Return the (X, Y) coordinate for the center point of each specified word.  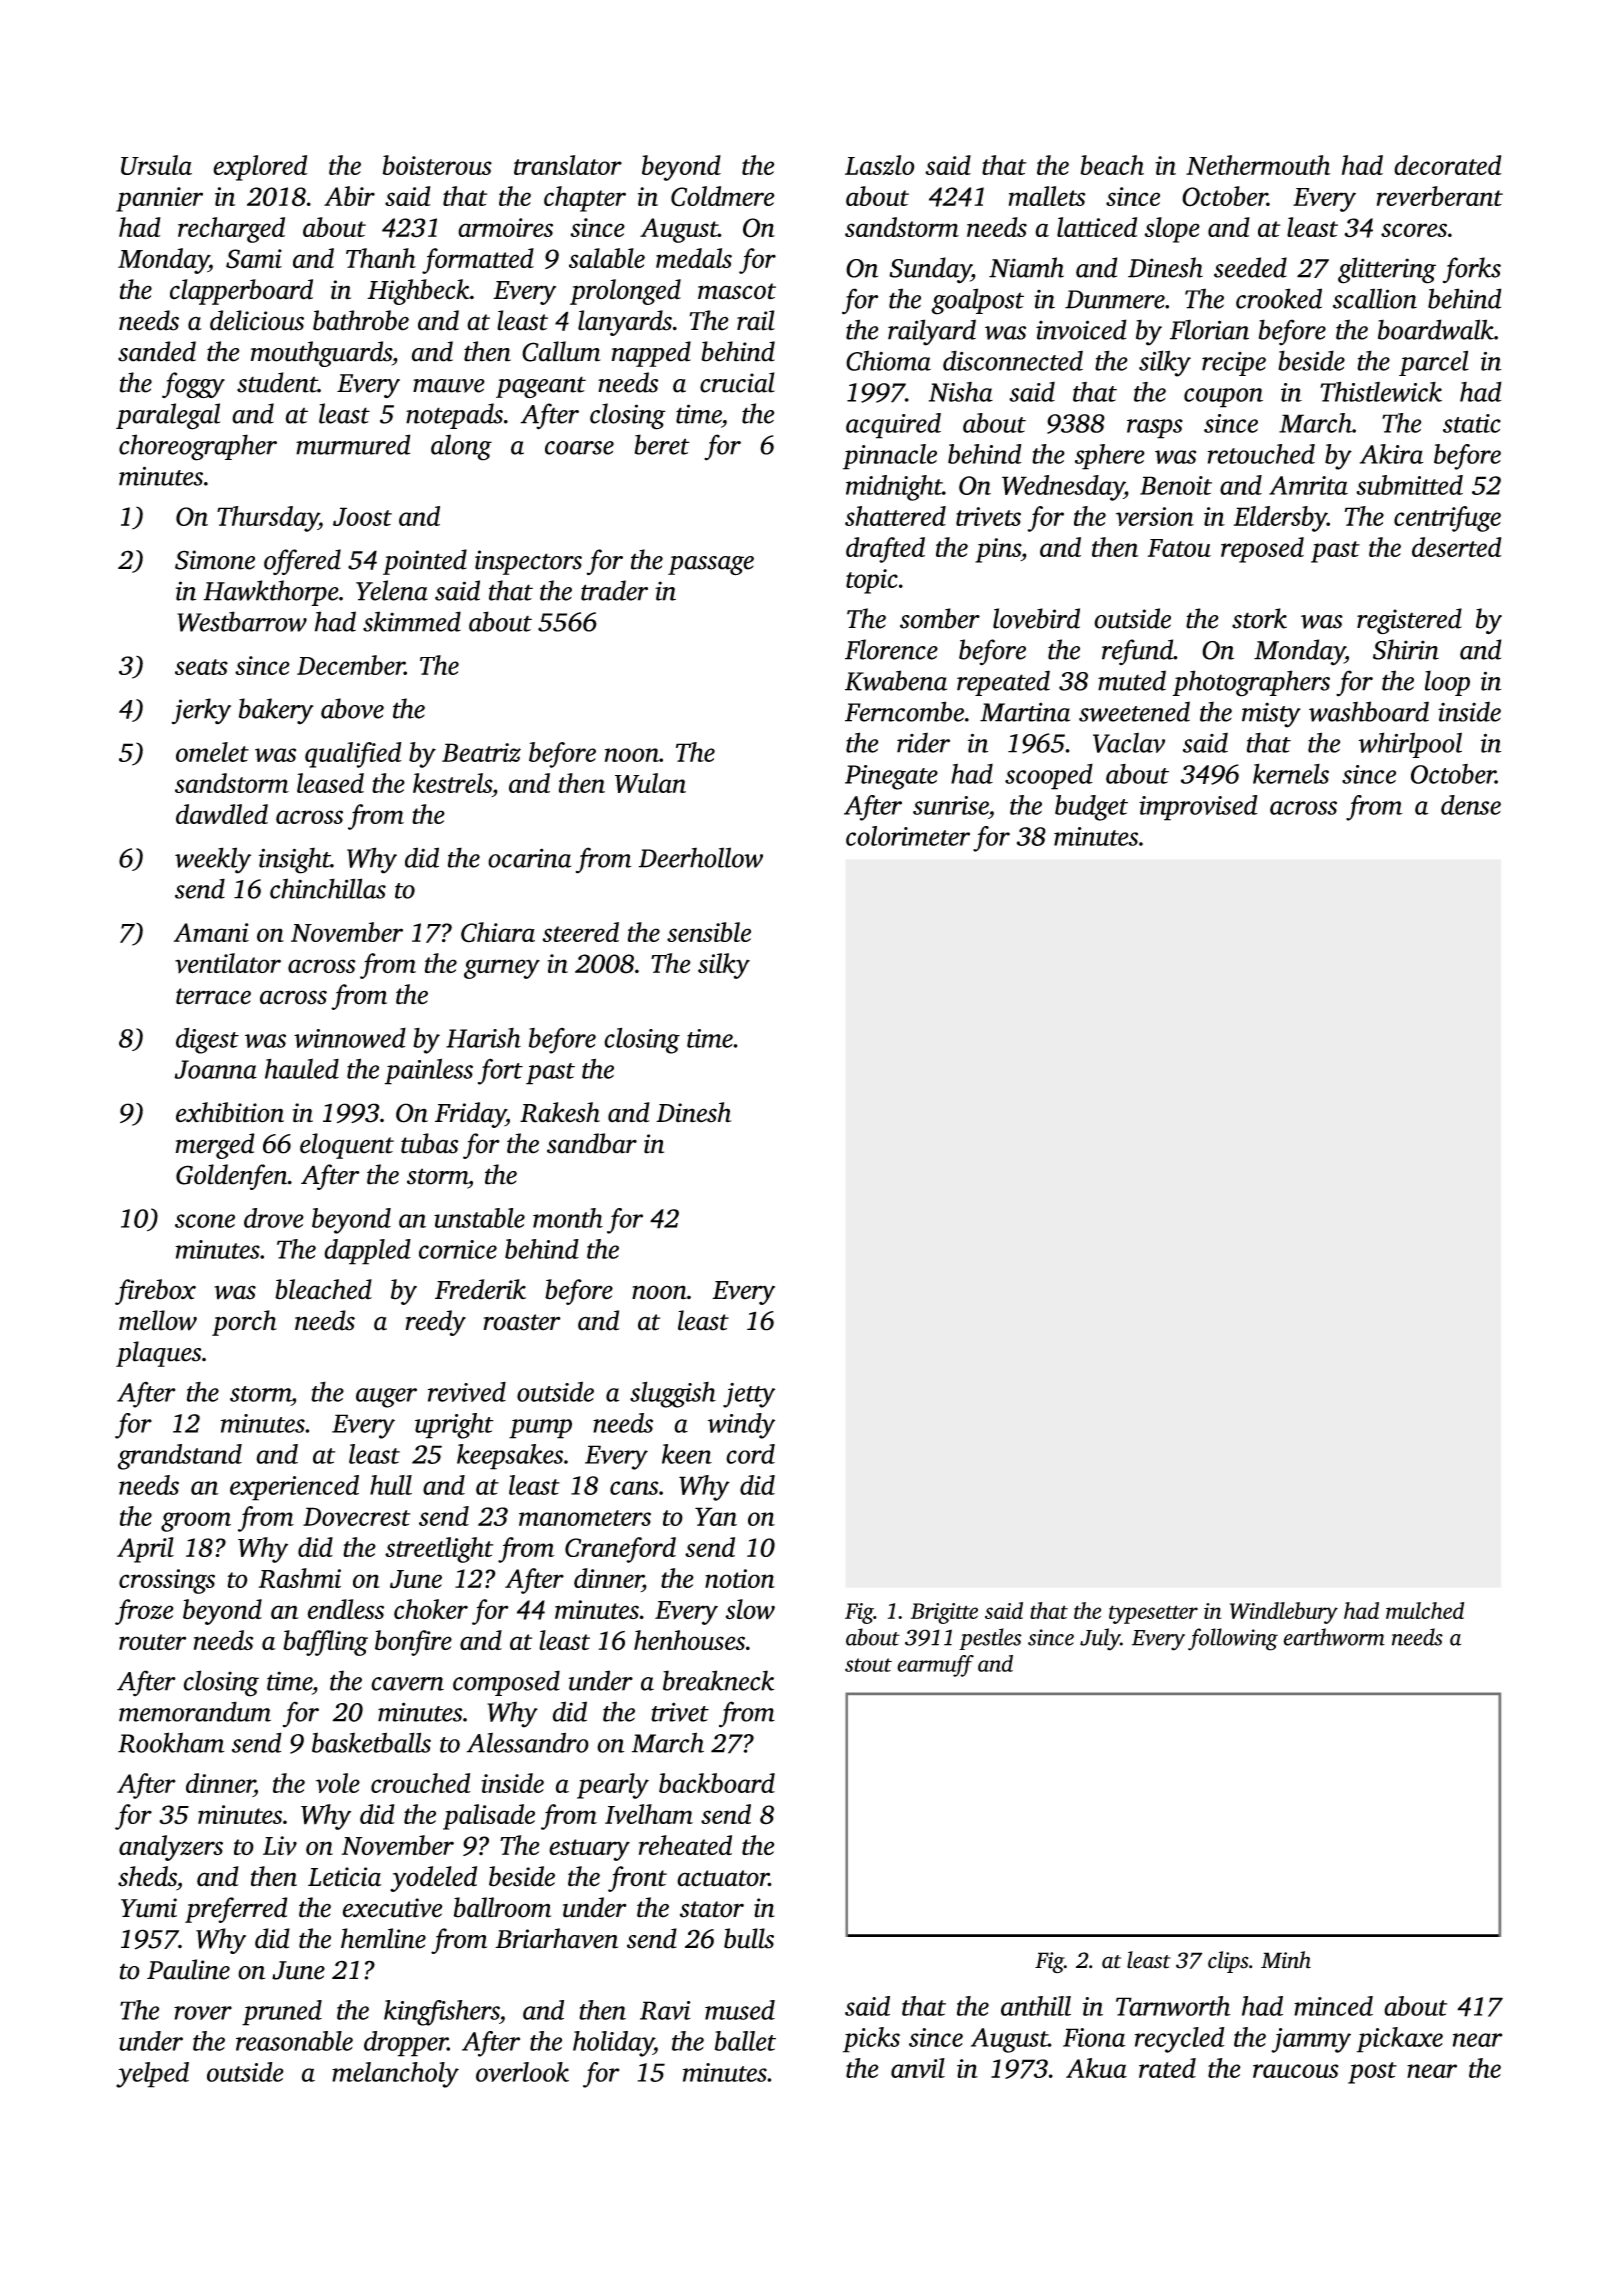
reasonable (294, 2041)
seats (201, 667)
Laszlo (880, 165)
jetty (749, 1395)
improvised (1198, 808)
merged (215, 1146)
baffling (325, 1643)
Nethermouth (1258, 165)
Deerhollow (700, 857)
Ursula (156, 165)
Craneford (620, 1550)
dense (1471, 805)
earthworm (1334, 1637)
